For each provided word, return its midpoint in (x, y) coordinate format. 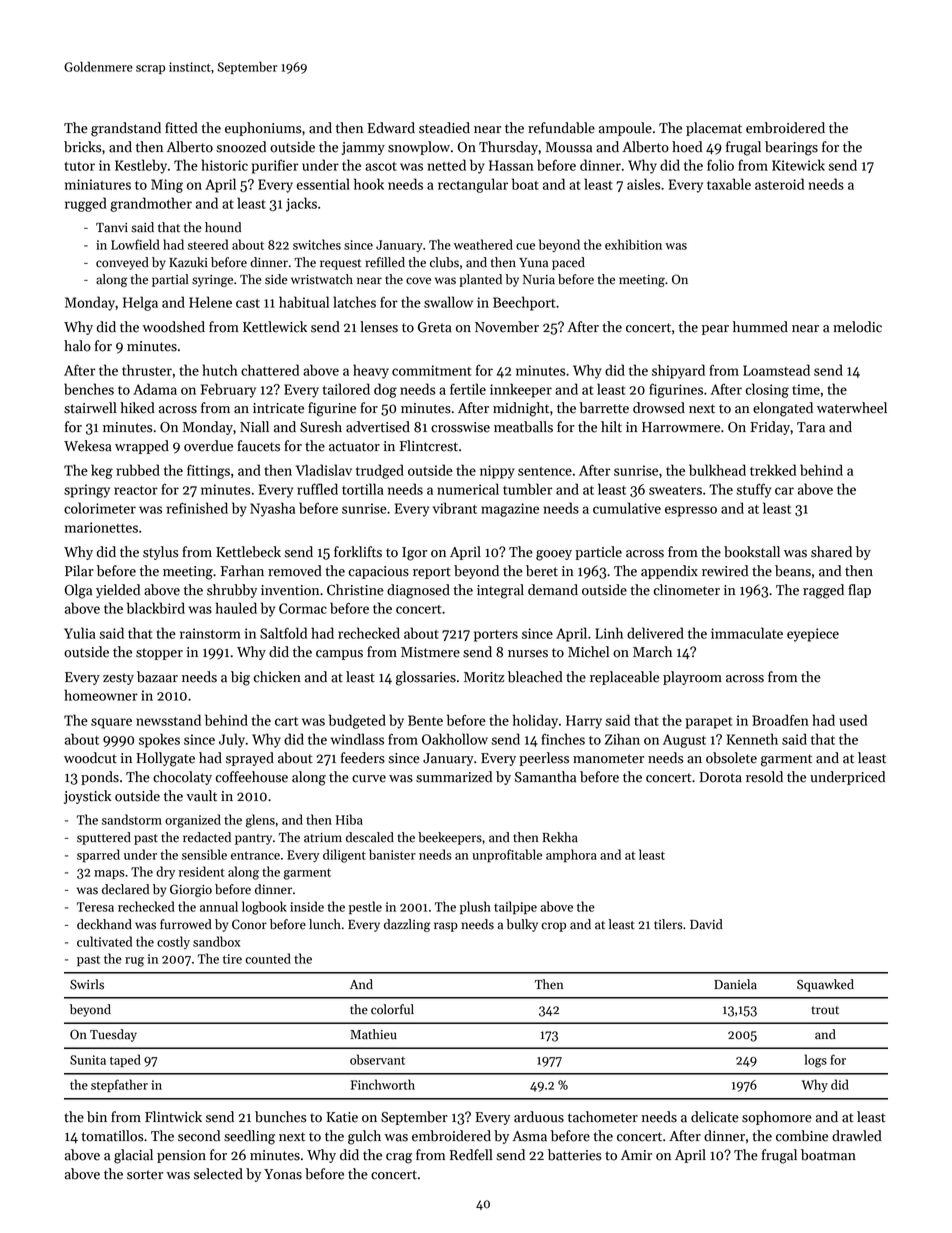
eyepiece (813, 635)
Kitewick (798, 165)
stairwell (90, 408)
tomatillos (112, 1136)
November (507, 327)
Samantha (545, 777)
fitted (181, 128)
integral (500, 591)
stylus (160, 553)
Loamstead (776, 370)
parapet (709, 723)
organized (193, 821)
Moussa (569, 147)
